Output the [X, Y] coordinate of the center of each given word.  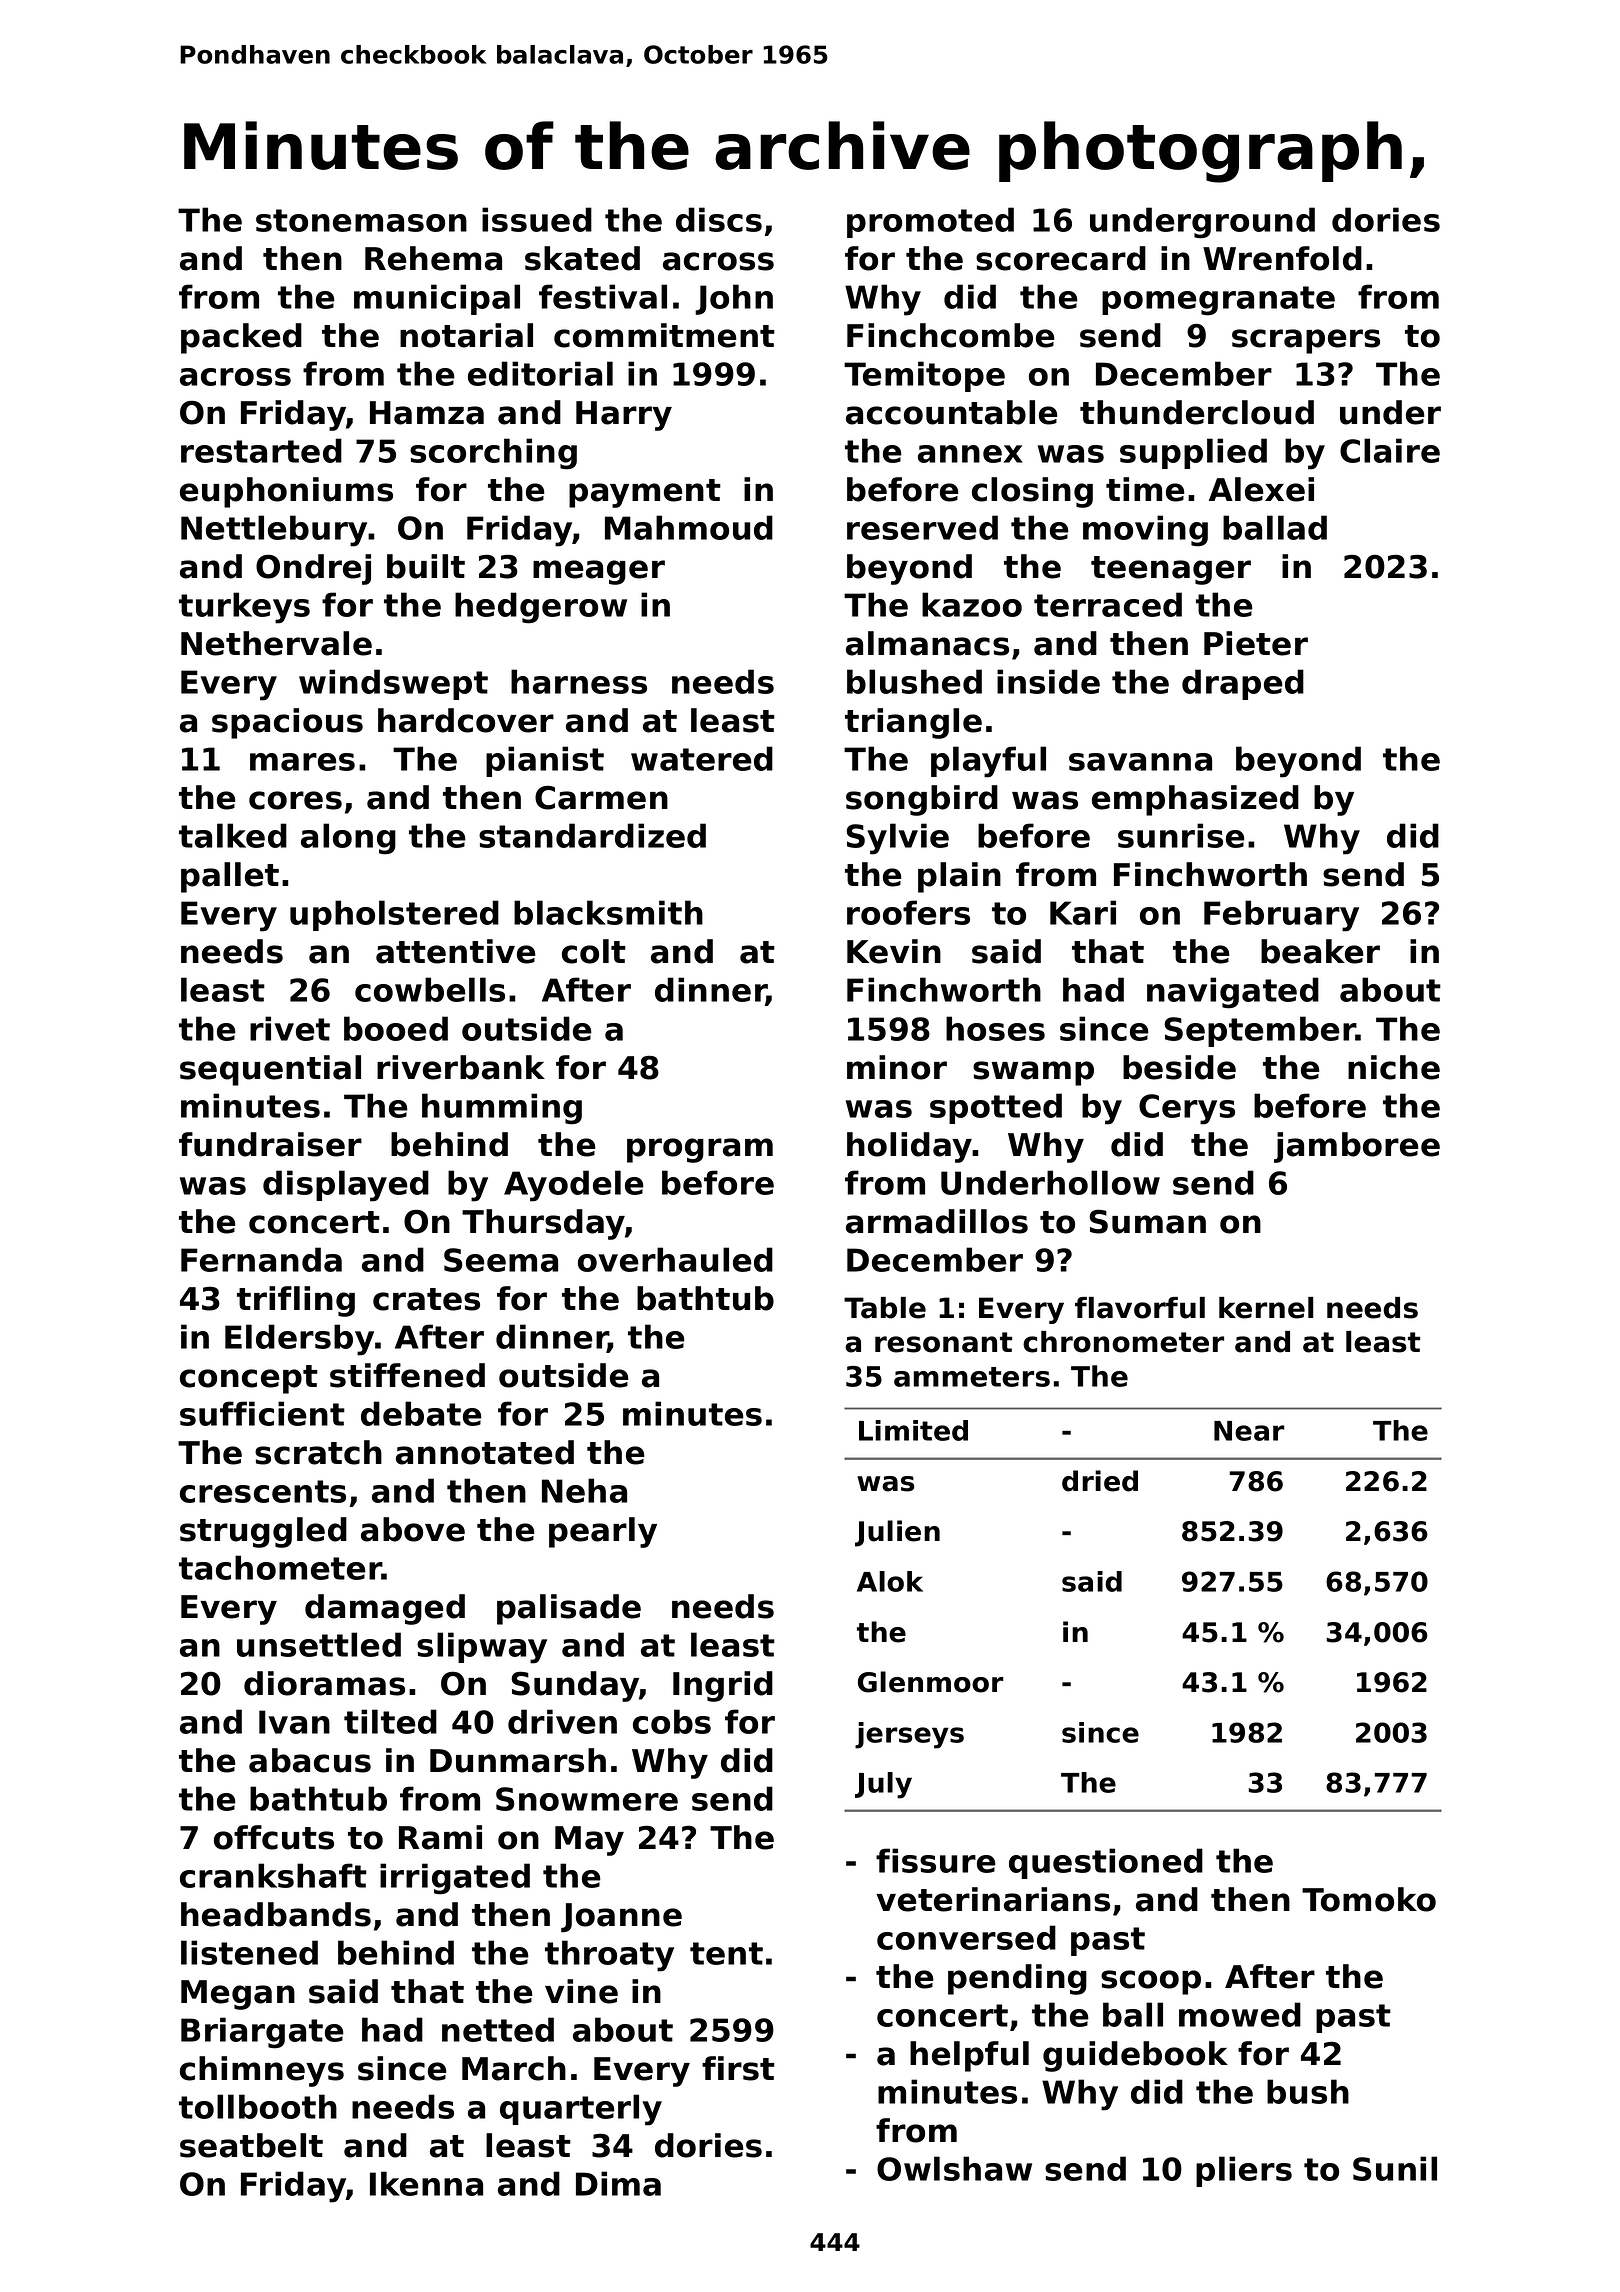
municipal [437, 299]
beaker [1320, 951]
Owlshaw [954, 2168]
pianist [545, 761]
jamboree [1357, 1147]
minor [897, 1067]
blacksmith [608, 912]
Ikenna [426, 2183]
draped [1243, 684]
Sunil [1395, 2168]
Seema [501, 1260]
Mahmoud [689, 527]
